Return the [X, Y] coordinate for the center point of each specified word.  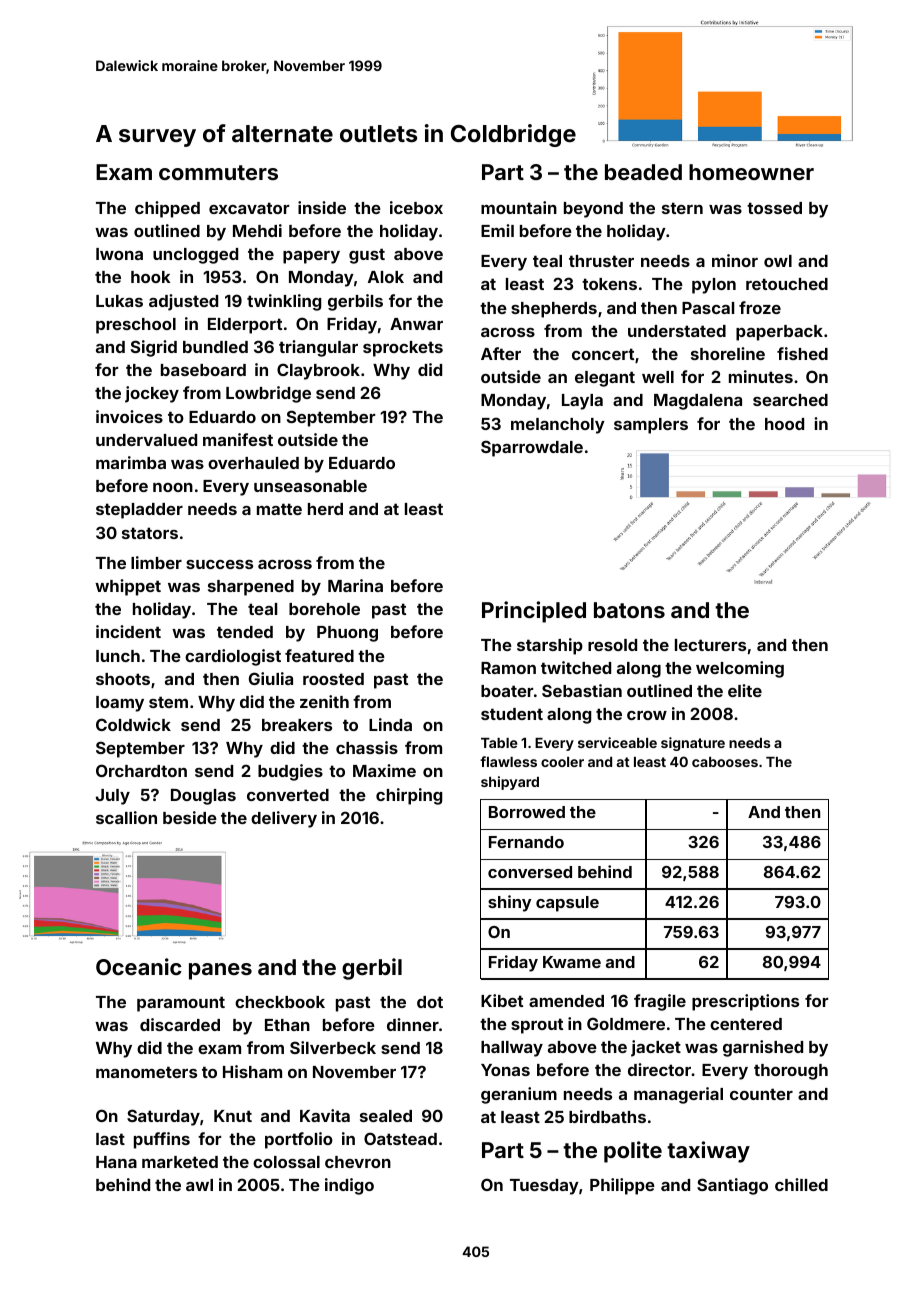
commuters [218, 172]
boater [507, 691]
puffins [162, 1140]
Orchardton [141, 770]
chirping [409, 796]
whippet [128, 587]
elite [745, 690]
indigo [349, 1186]
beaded [643, 172]
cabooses [725, 762]
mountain [519, 207]
